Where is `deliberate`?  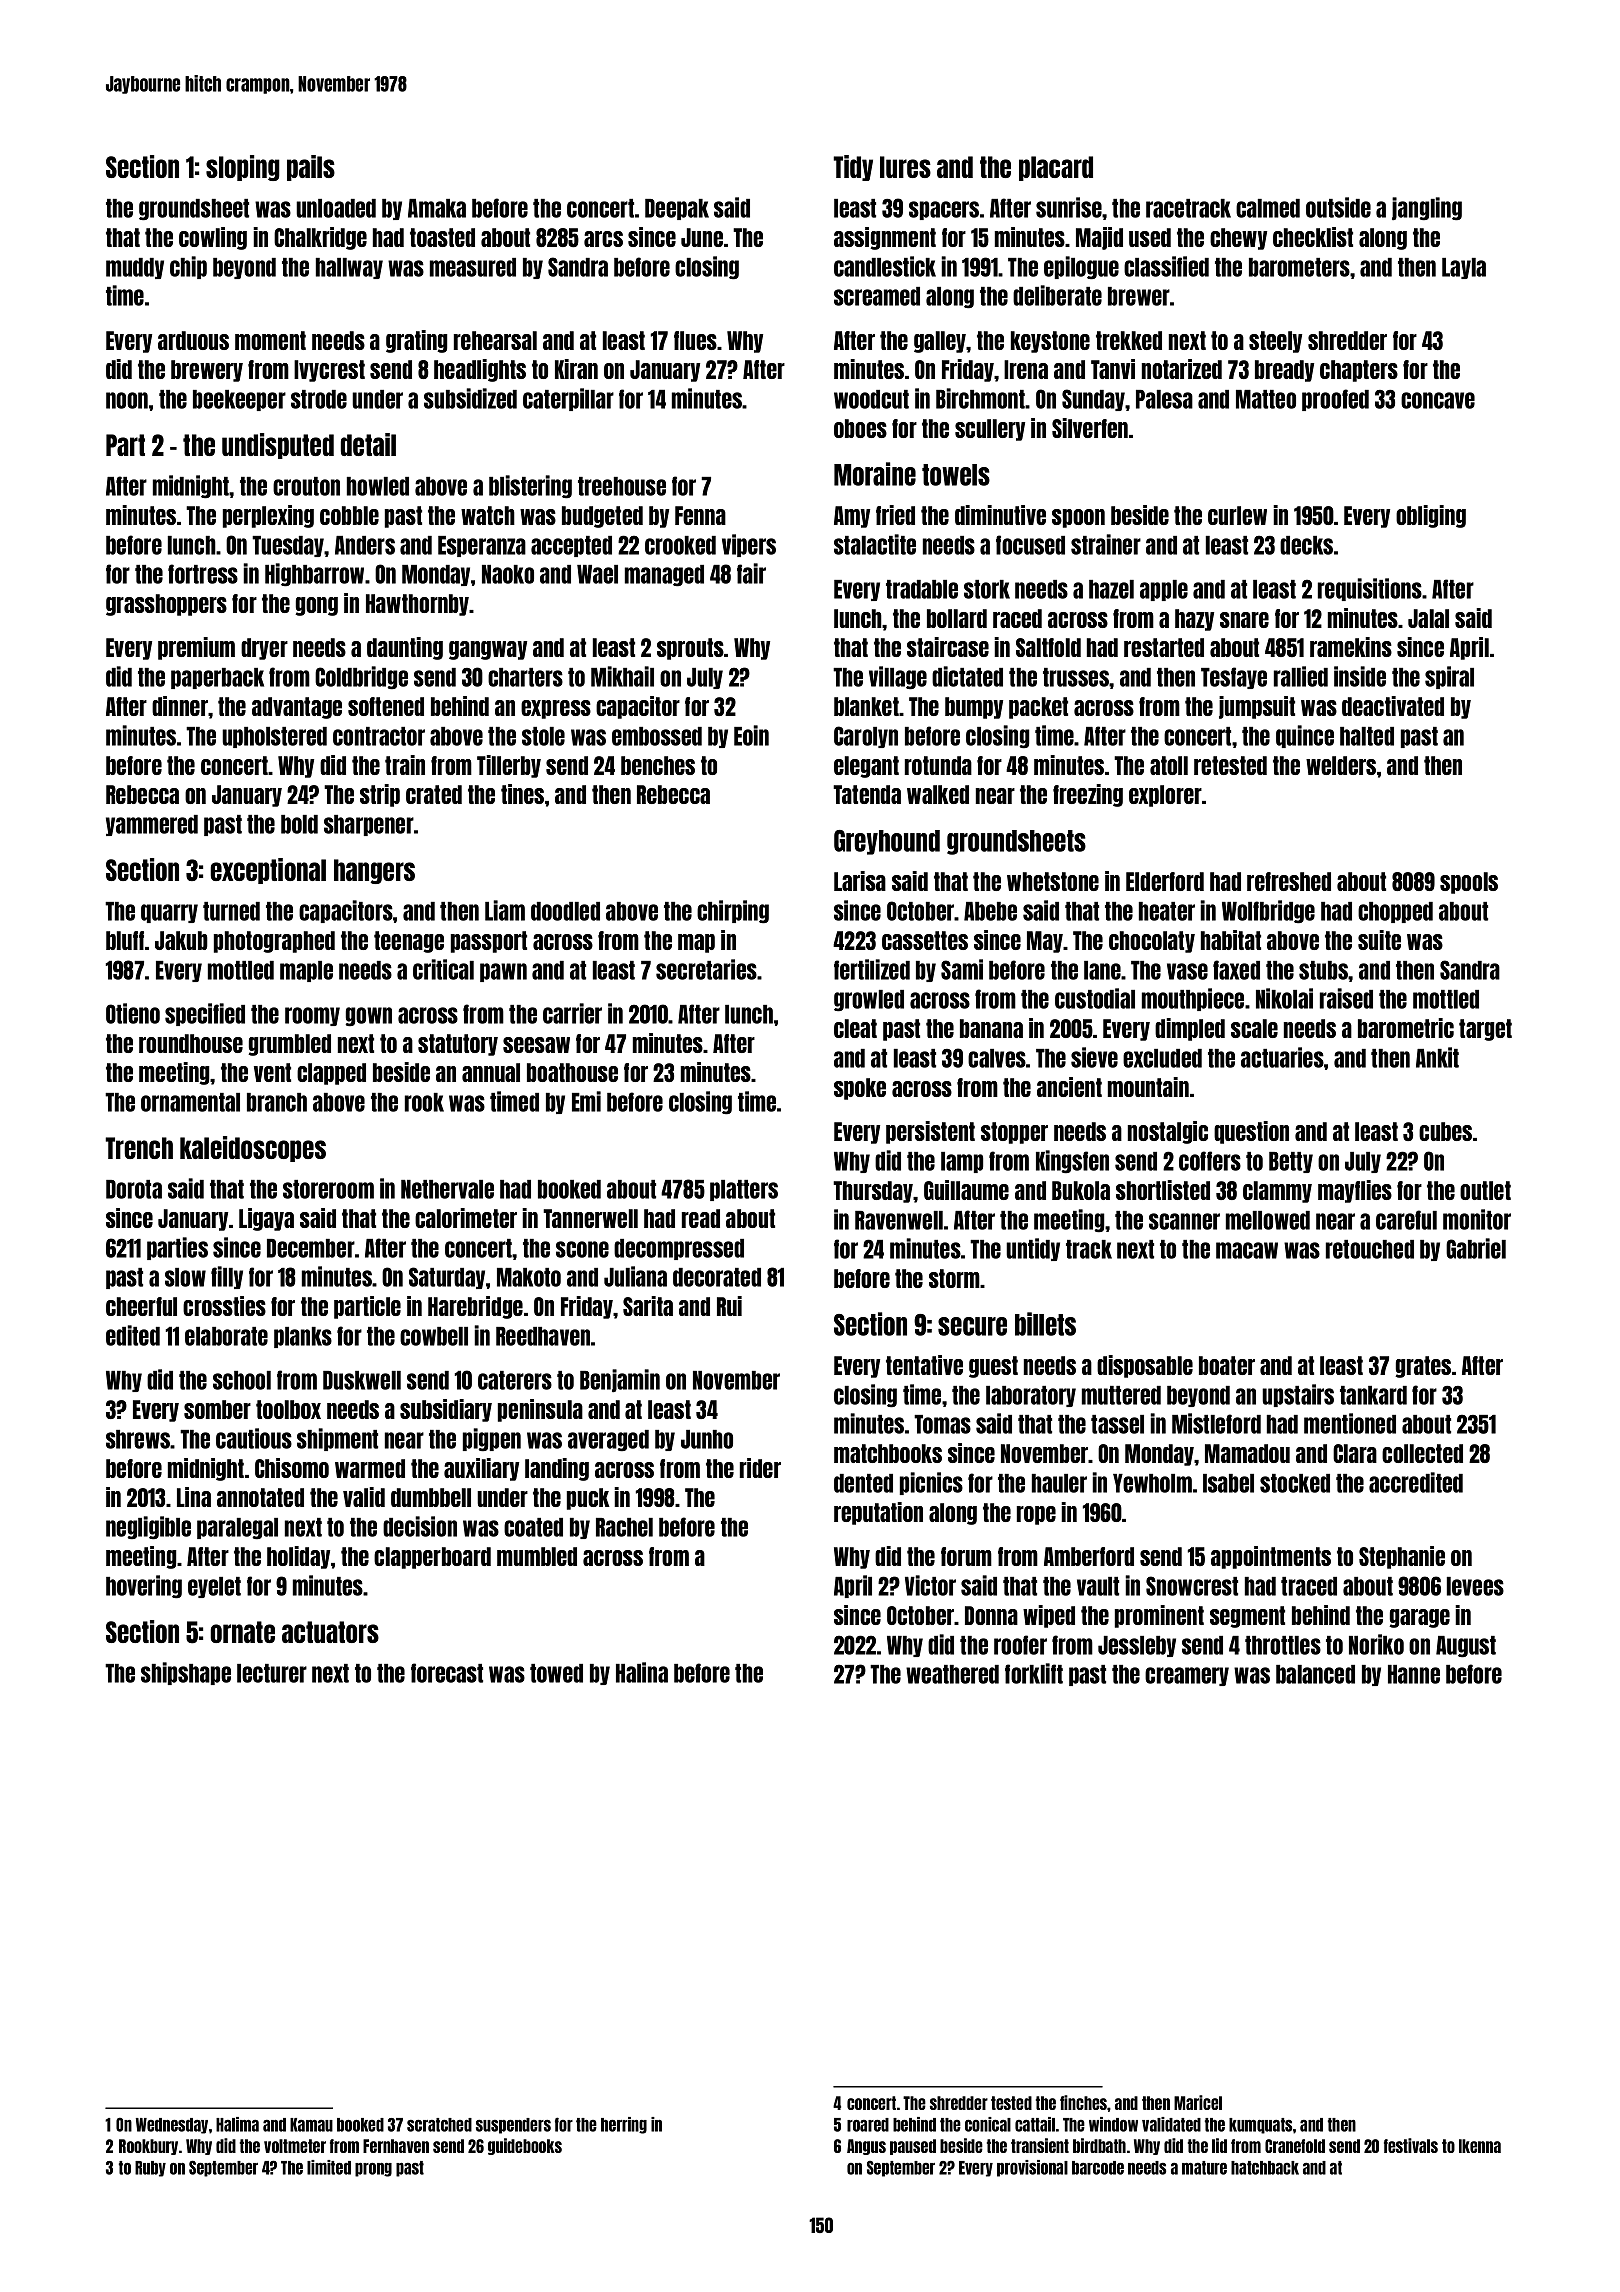 deliberate is located at coordinates (1057, 295).
